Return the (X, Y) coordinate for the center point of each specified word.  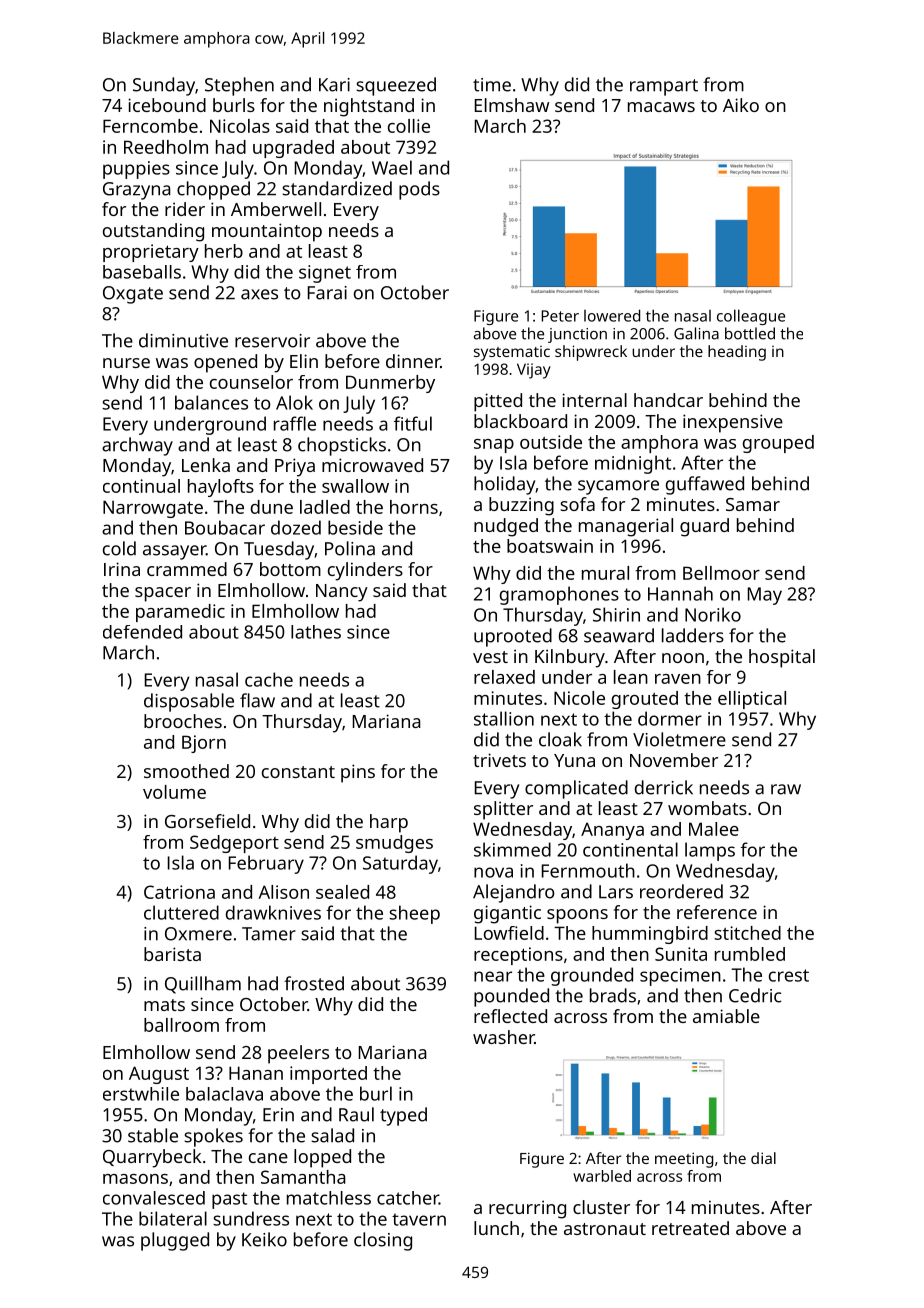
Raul (356, 1114)
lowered (612, 315)
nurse (126, 363)
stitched (747, 933)
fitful (413, 423)
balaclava (224, 1094)
